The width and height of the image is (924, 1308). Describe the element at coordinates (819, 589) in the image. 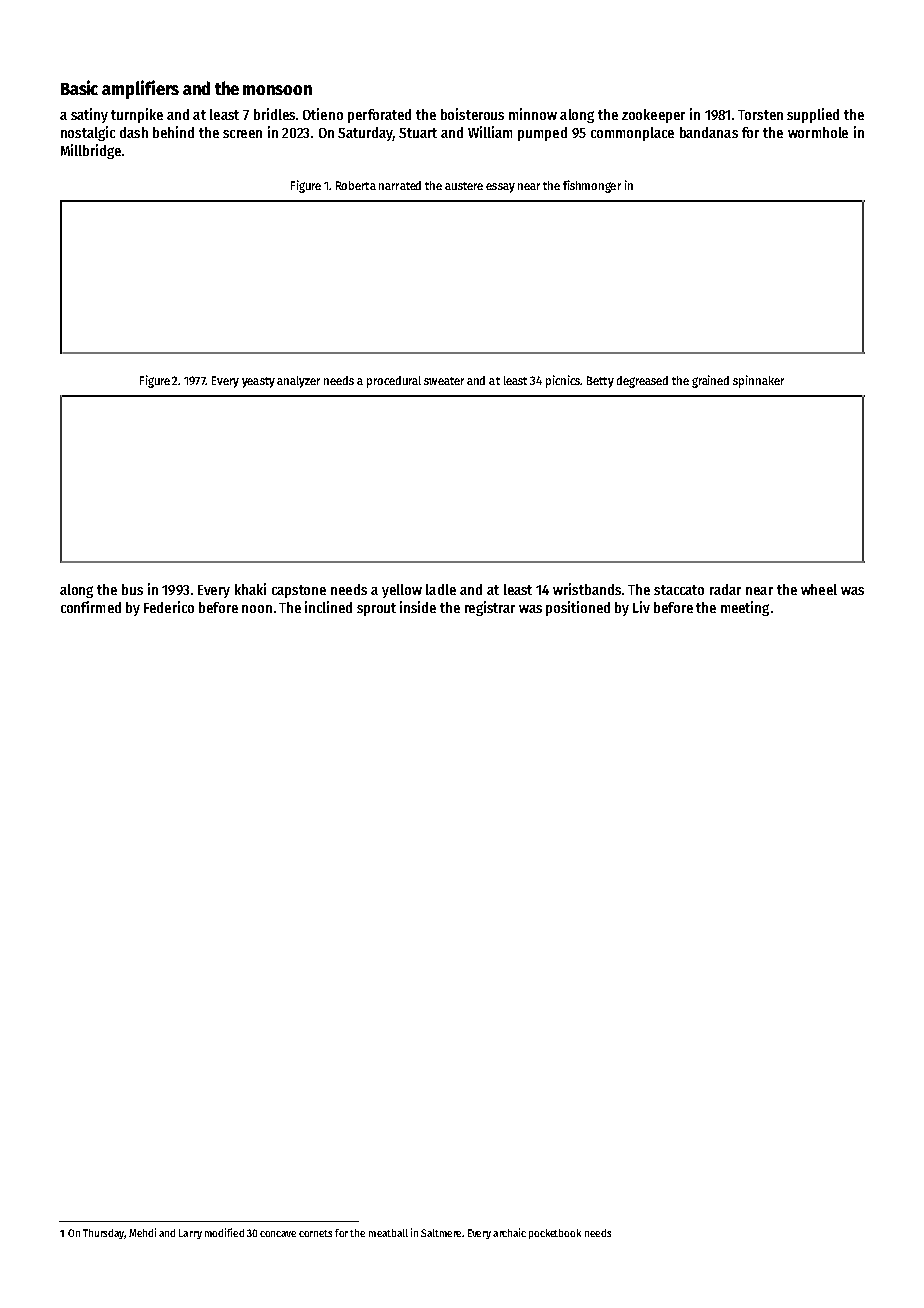

I see `wheel` at that location.
